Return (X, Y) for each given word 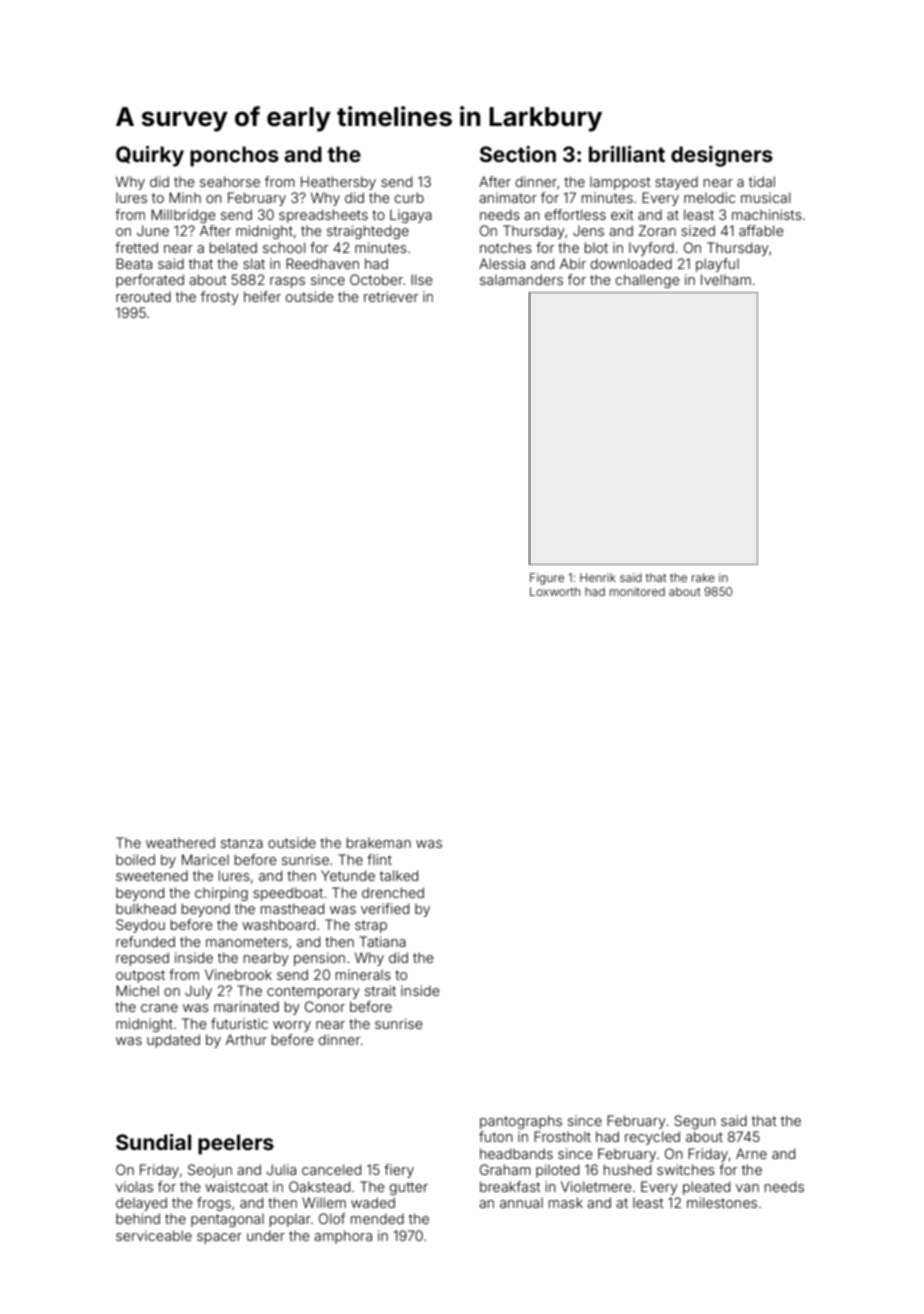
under (266, 1235)
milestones (722, 1202)
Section (518, 154)
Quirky (150, 156)
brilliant (627, 154)
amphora (343, 1237)
